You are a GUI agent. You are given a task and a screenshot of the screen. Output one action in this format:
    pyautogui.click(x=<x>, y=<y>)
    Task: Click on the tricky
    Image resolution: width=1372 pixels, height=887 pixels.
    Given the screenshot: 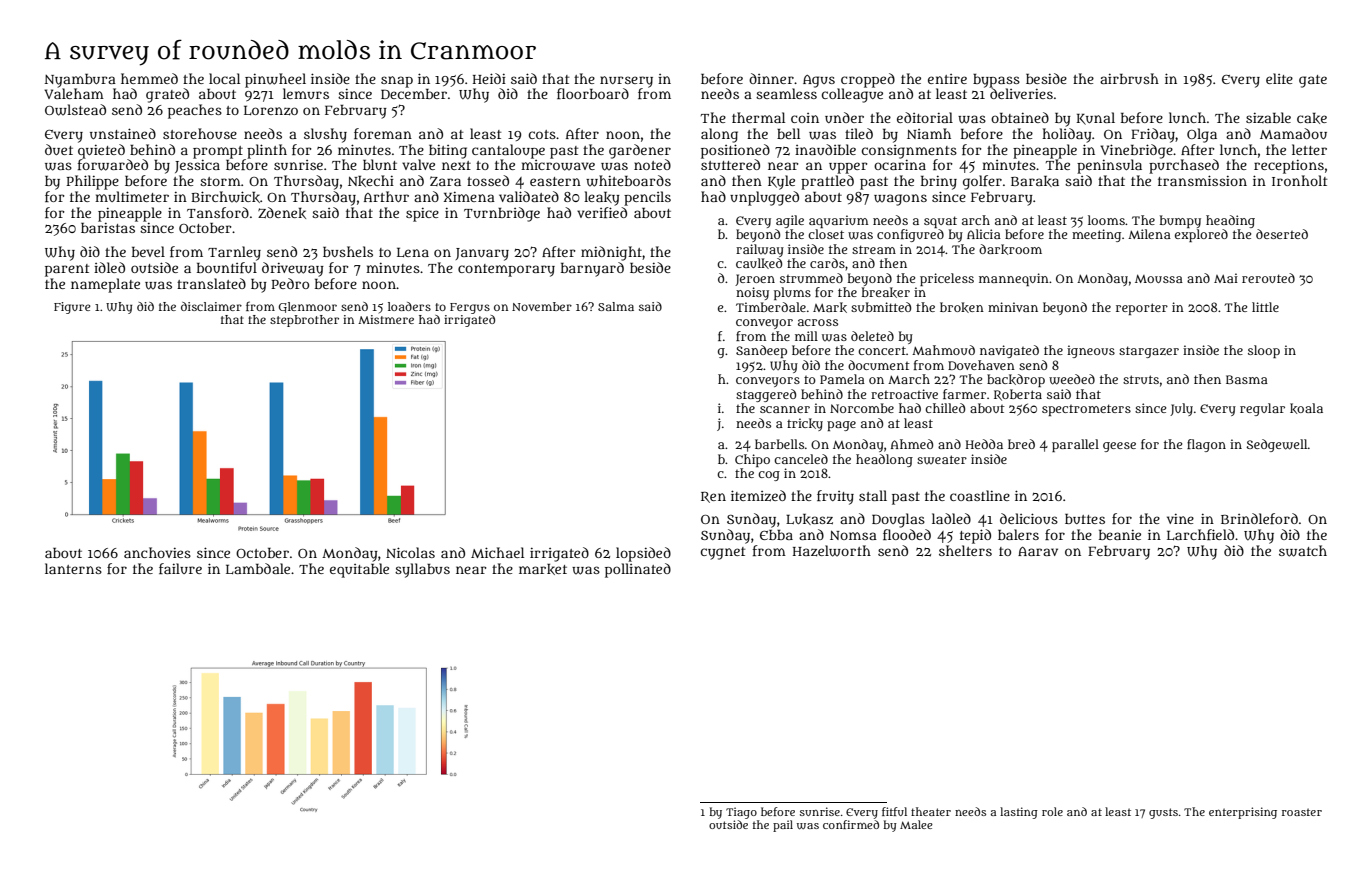 What is the action you would take?
    pyautogui.click(x=805, y=424)
